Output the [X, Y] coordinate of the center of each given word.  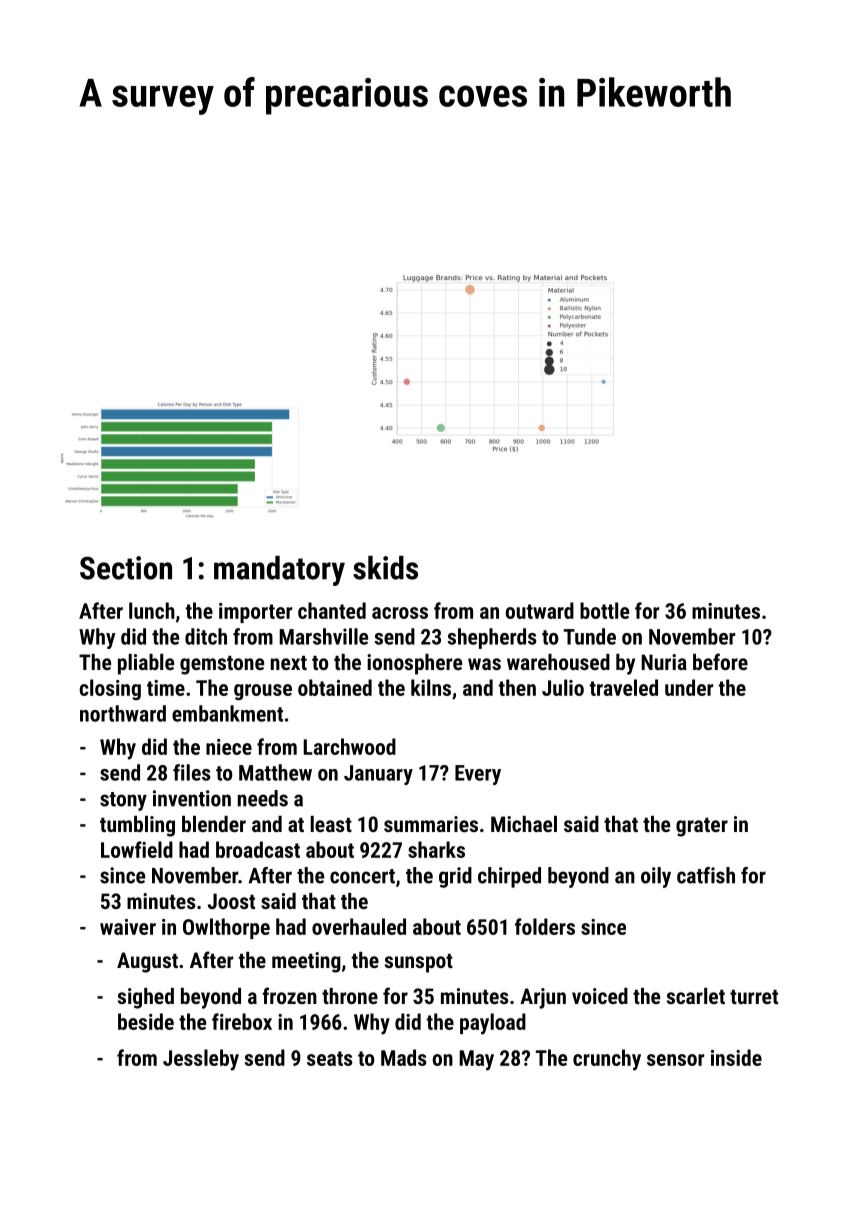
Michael [524, 824]
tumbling [137, 826]
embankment [227, 713]
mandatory [279, 571]
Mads [404, 1057]
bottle [604, 610]
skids [385, 568]
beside [146, 1021]
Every [478, 775]
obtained [335, 687]
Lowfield [137, 849]
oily [656, 877]
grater [702, 827]
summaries [431, 824]
